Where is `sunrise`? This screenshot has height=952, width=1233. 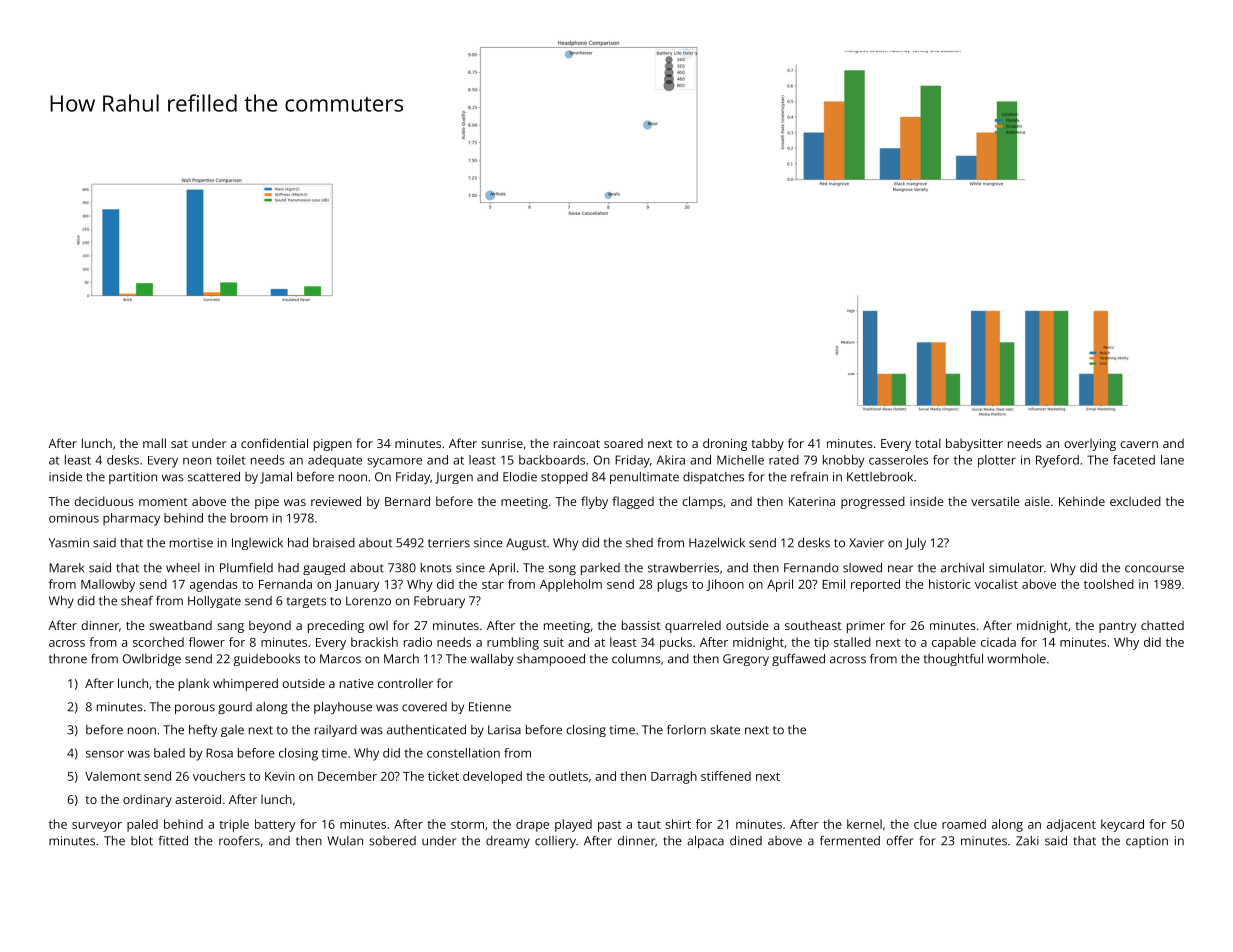 sunrise is located at coordinates (502, 443).
